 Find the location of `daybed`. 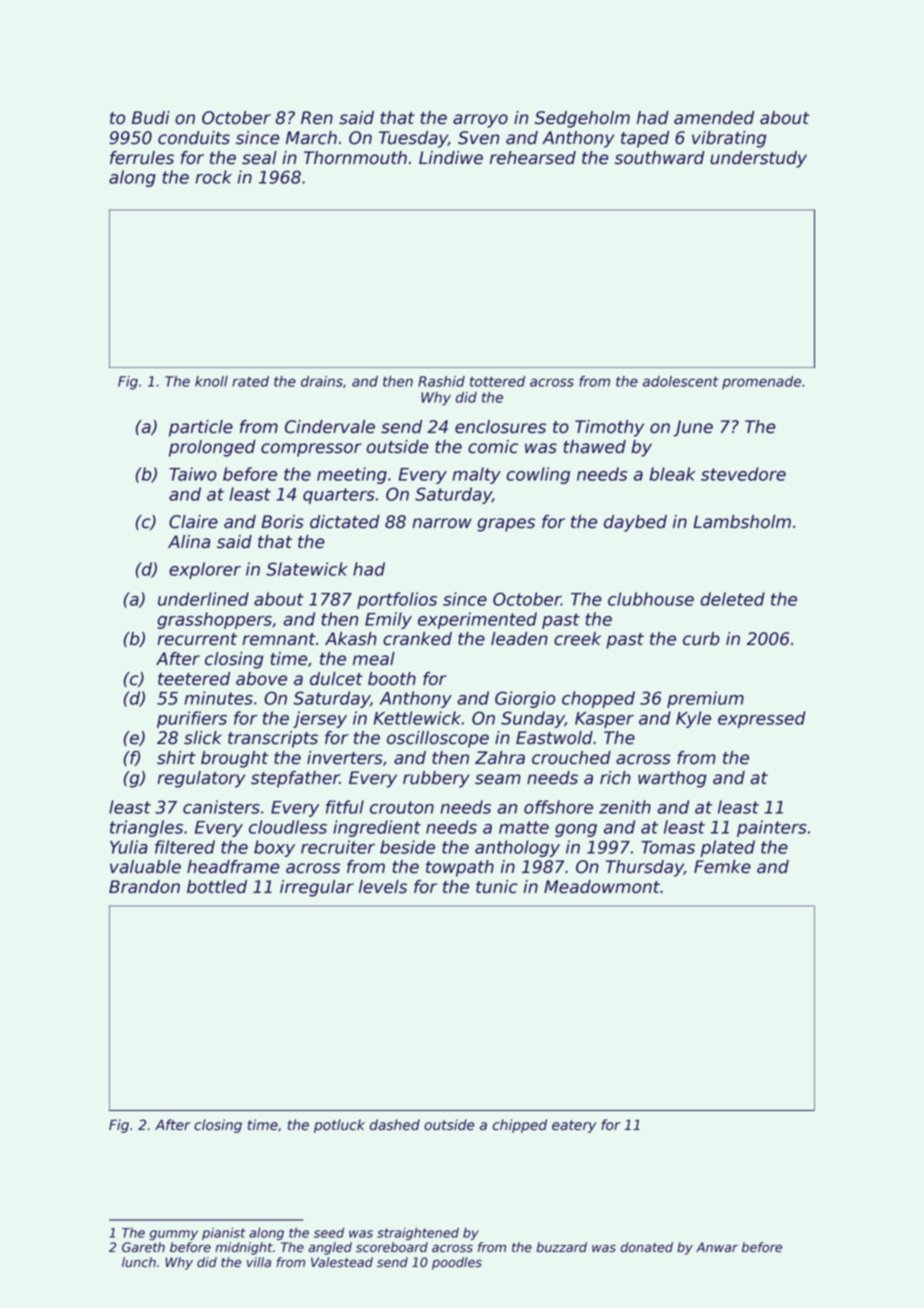

daybed is located at coordinates (635, 523).
